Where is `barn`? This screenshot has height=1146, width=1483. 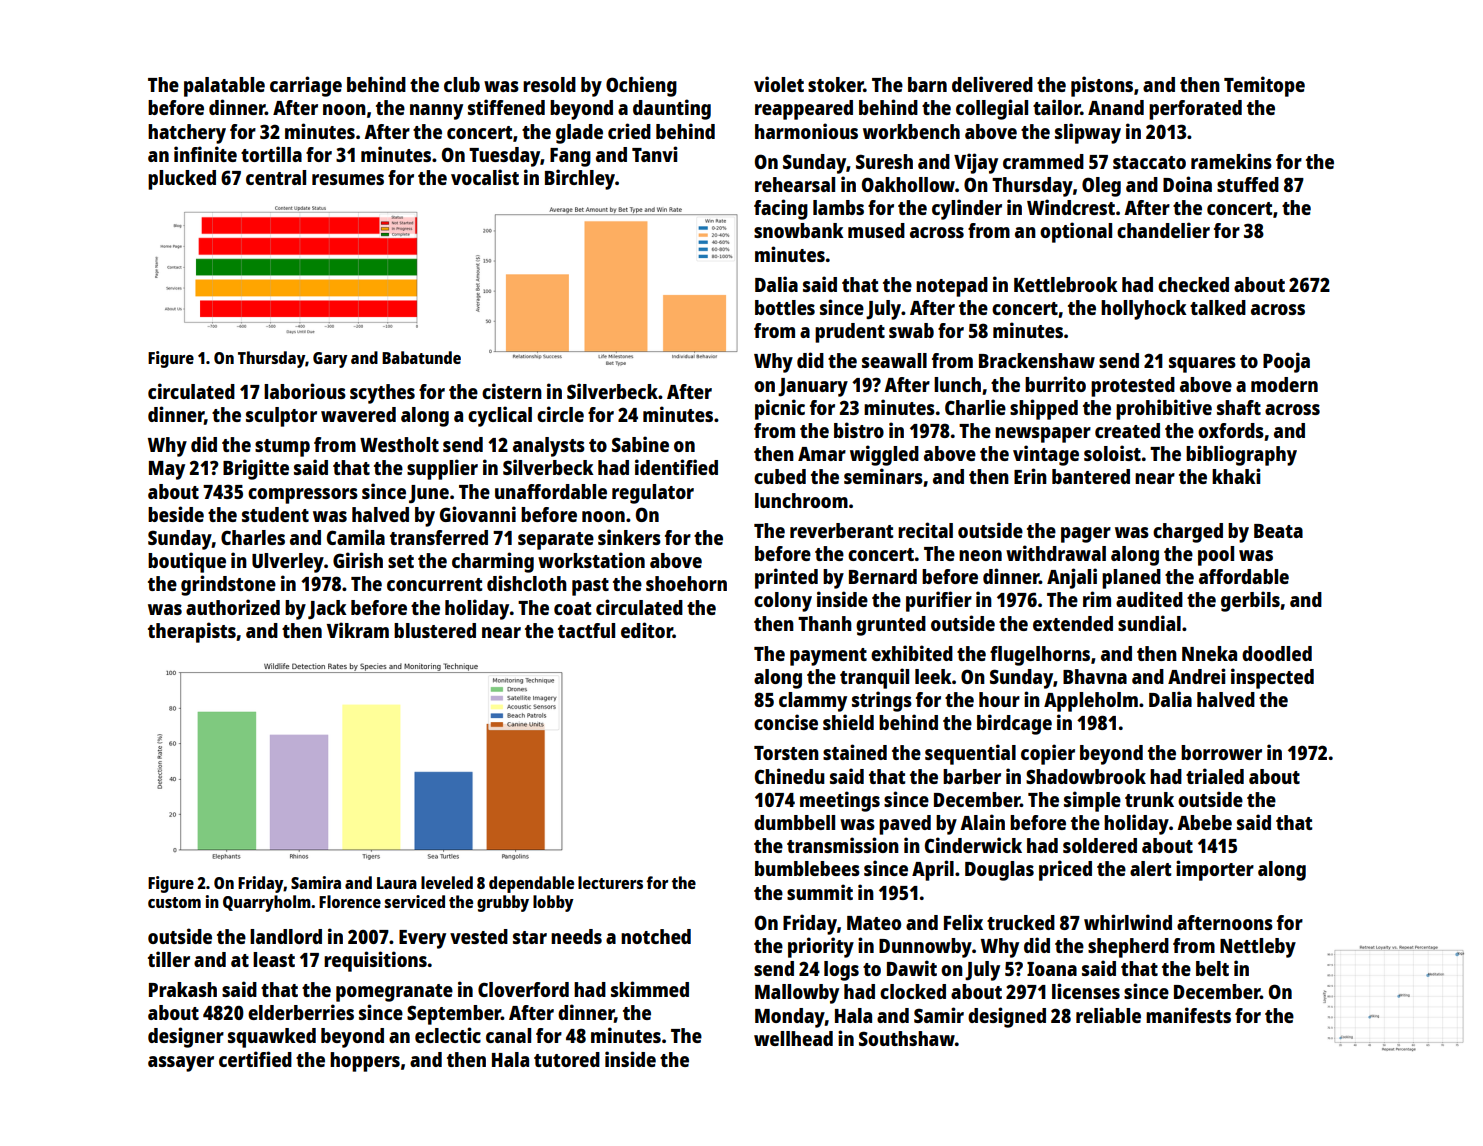
barn is located at coordinates (927, 84).
